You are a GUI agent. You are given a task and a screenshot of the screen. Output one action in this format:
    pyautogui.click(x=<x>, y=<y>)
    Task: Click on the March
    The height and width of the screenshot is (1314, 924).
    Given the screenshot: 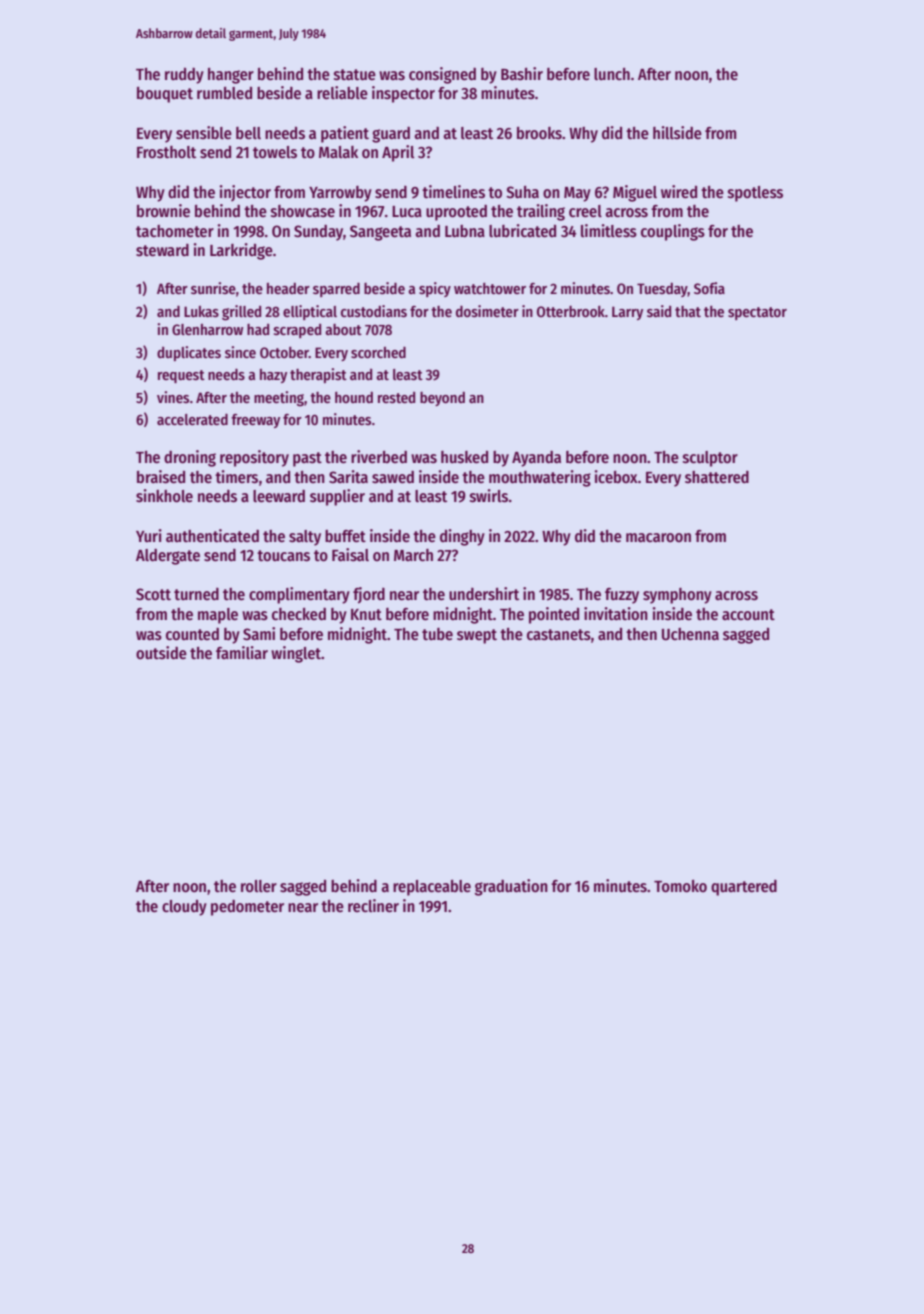 What is the action you would take?
    pyautogui.click(x=413, y=555)
